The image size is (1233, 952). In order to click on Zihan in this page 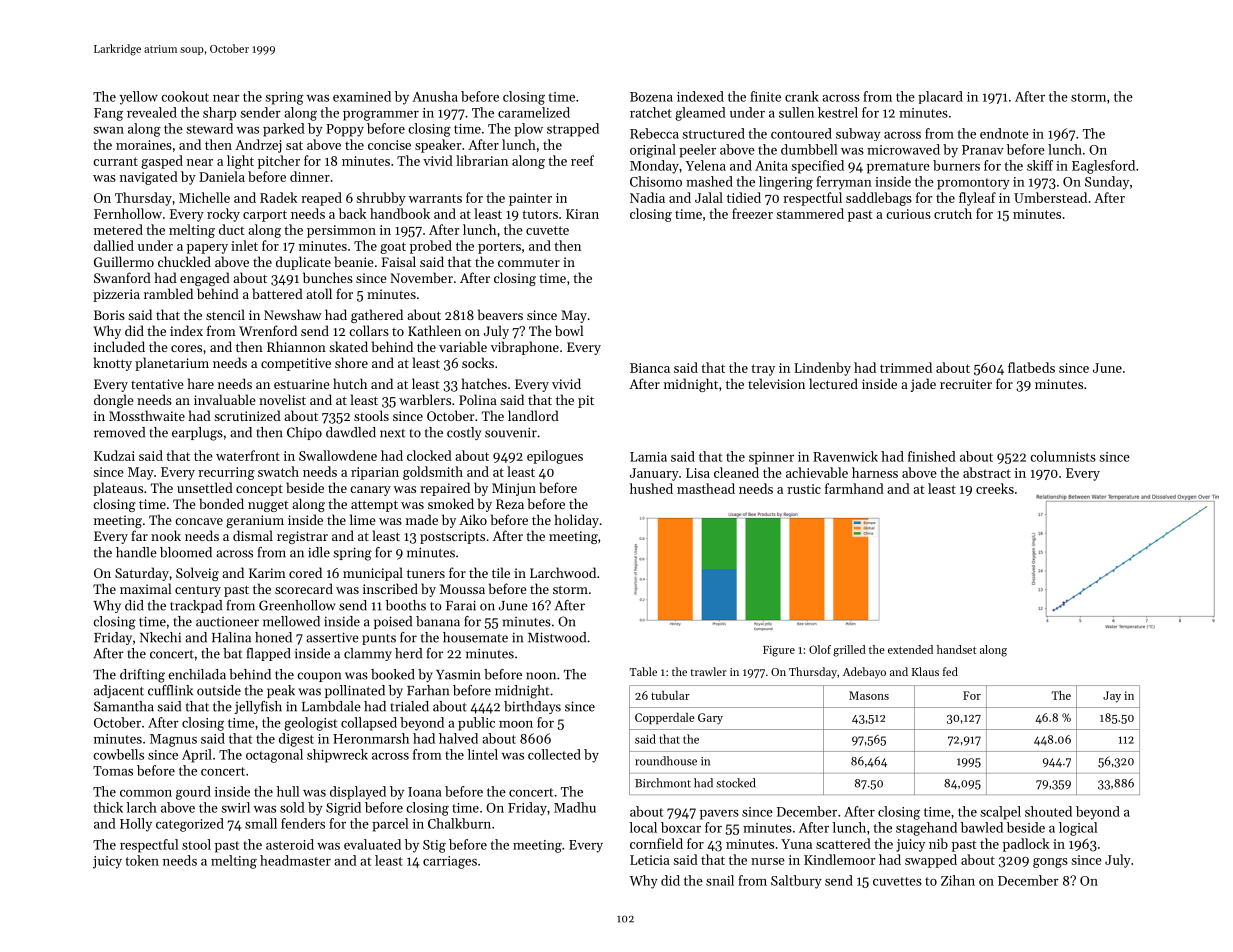, I will do `click(958, 880)`.
